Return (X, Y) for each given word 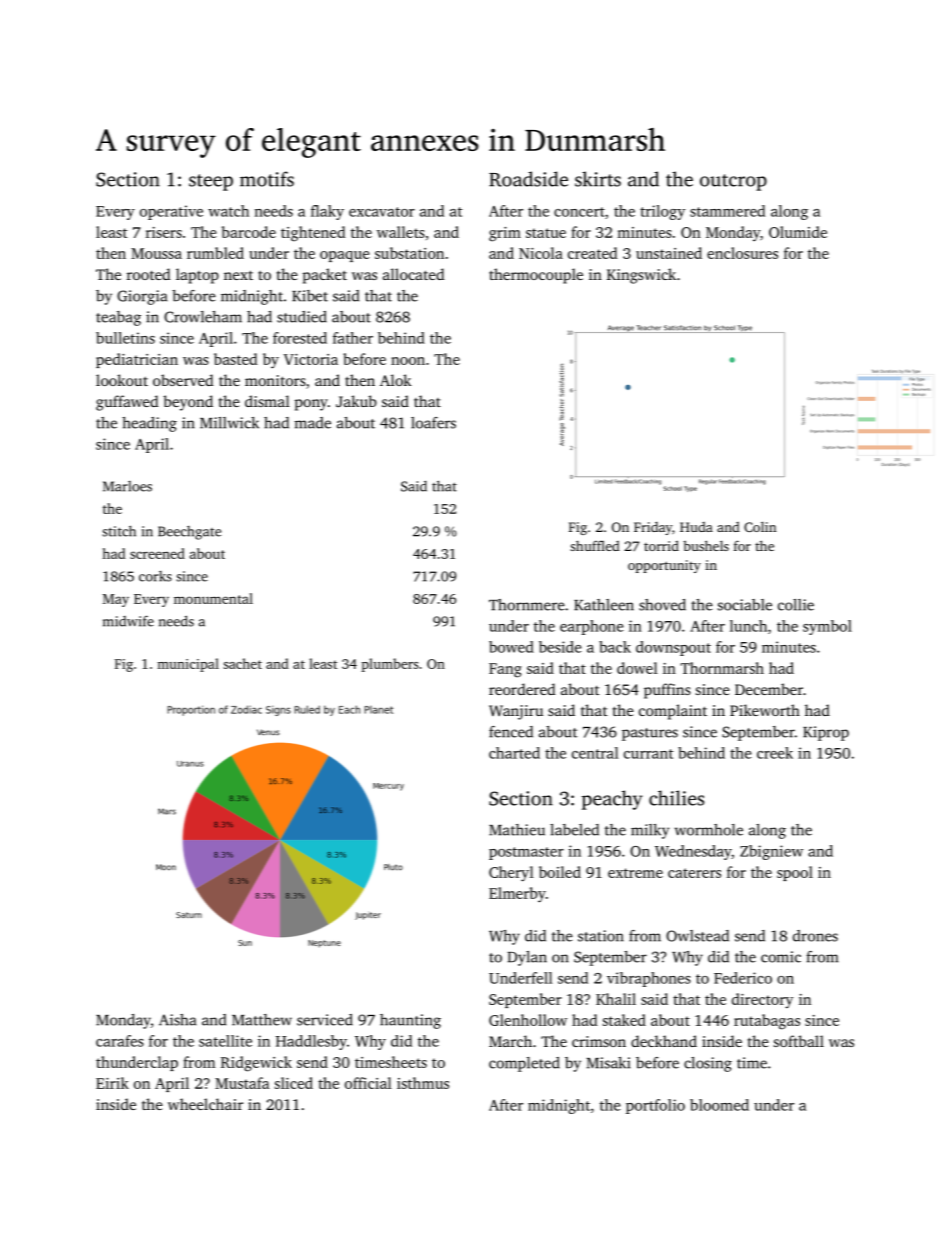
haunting (410, 1021)
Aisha (177, 1020)
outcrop (733, 182)
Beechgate (189, 533)
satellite (225, 1041)
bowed (511, 647)
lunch (748, 626)
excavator (382, 212)
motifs (267, 179)
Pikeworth (765, 710)
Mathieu (517, 830)
